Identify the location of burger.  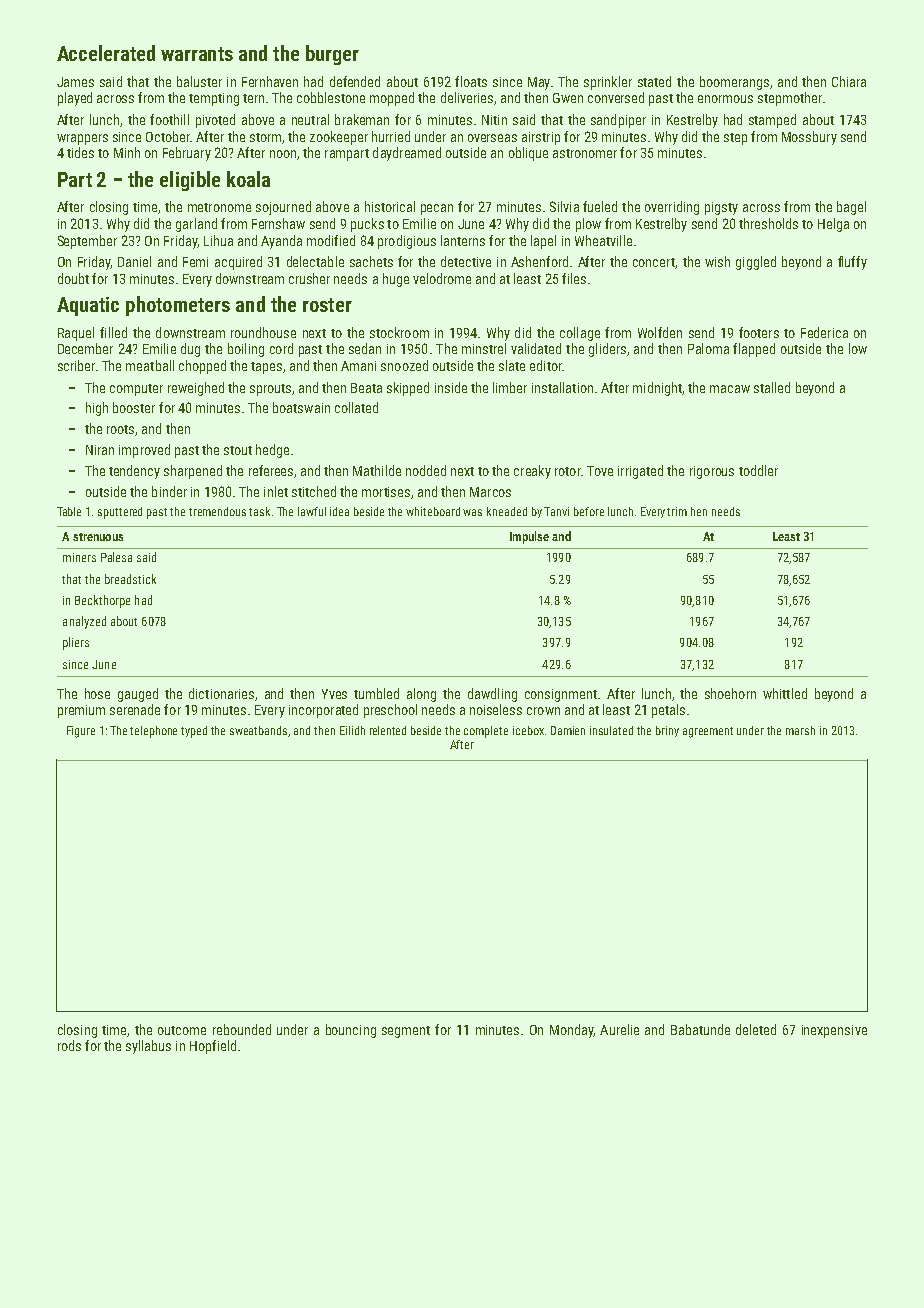
(332, 55).
